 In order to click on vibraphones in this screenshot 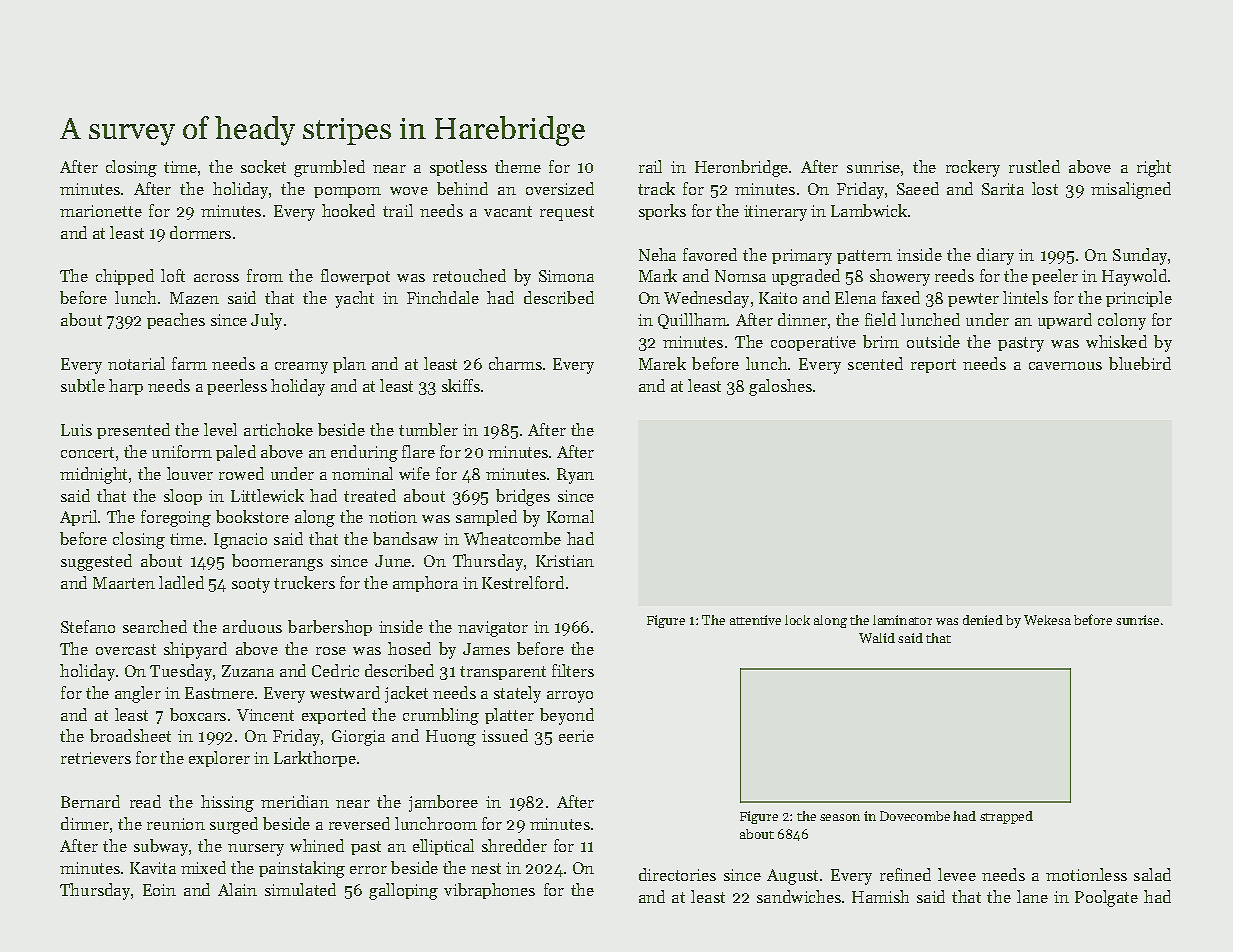, I will do `click(489, 891)`.
